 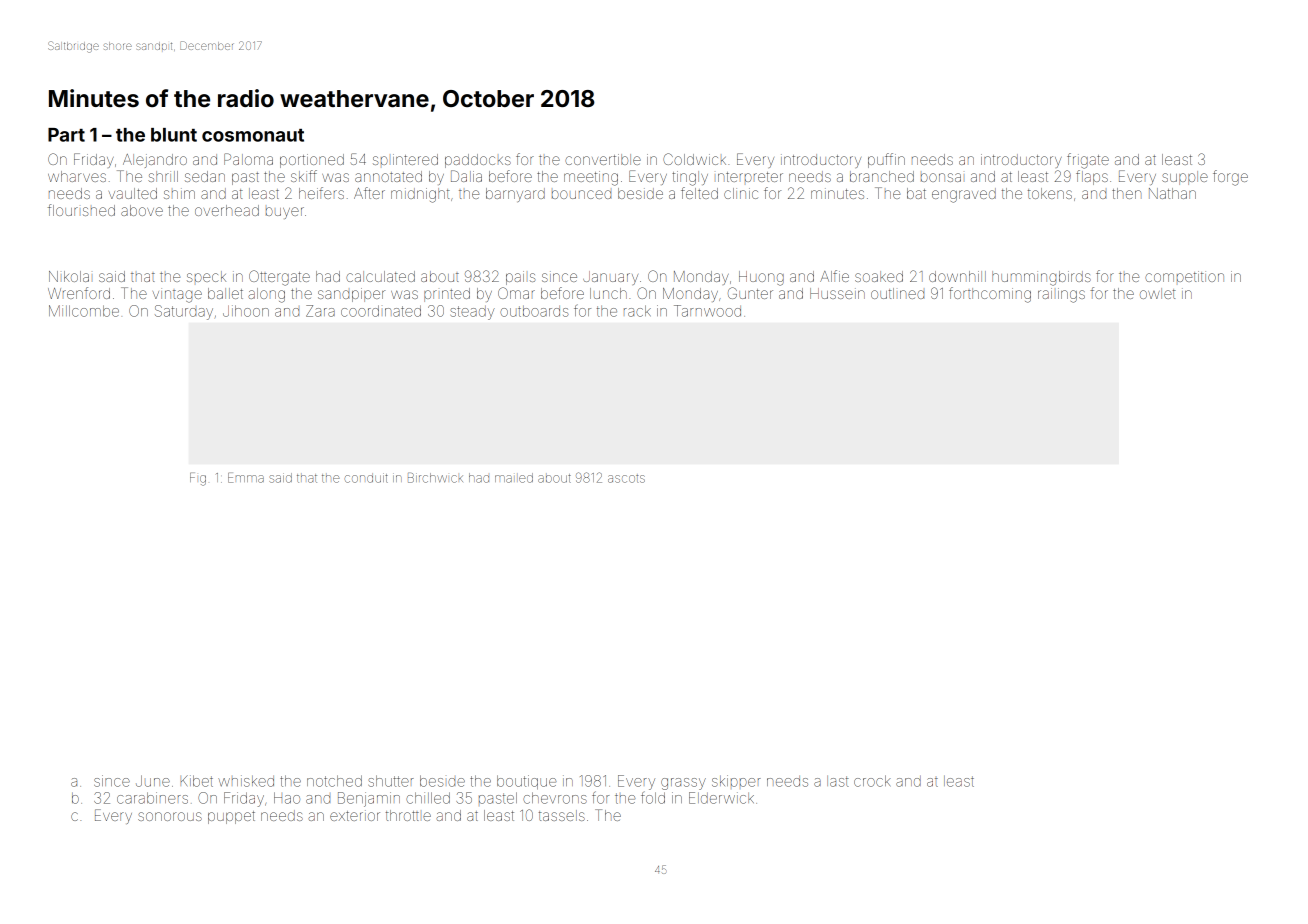 What do you see at coordinates (872, 781) in the image?
I see `crock` at bounding box center [872, 781].
